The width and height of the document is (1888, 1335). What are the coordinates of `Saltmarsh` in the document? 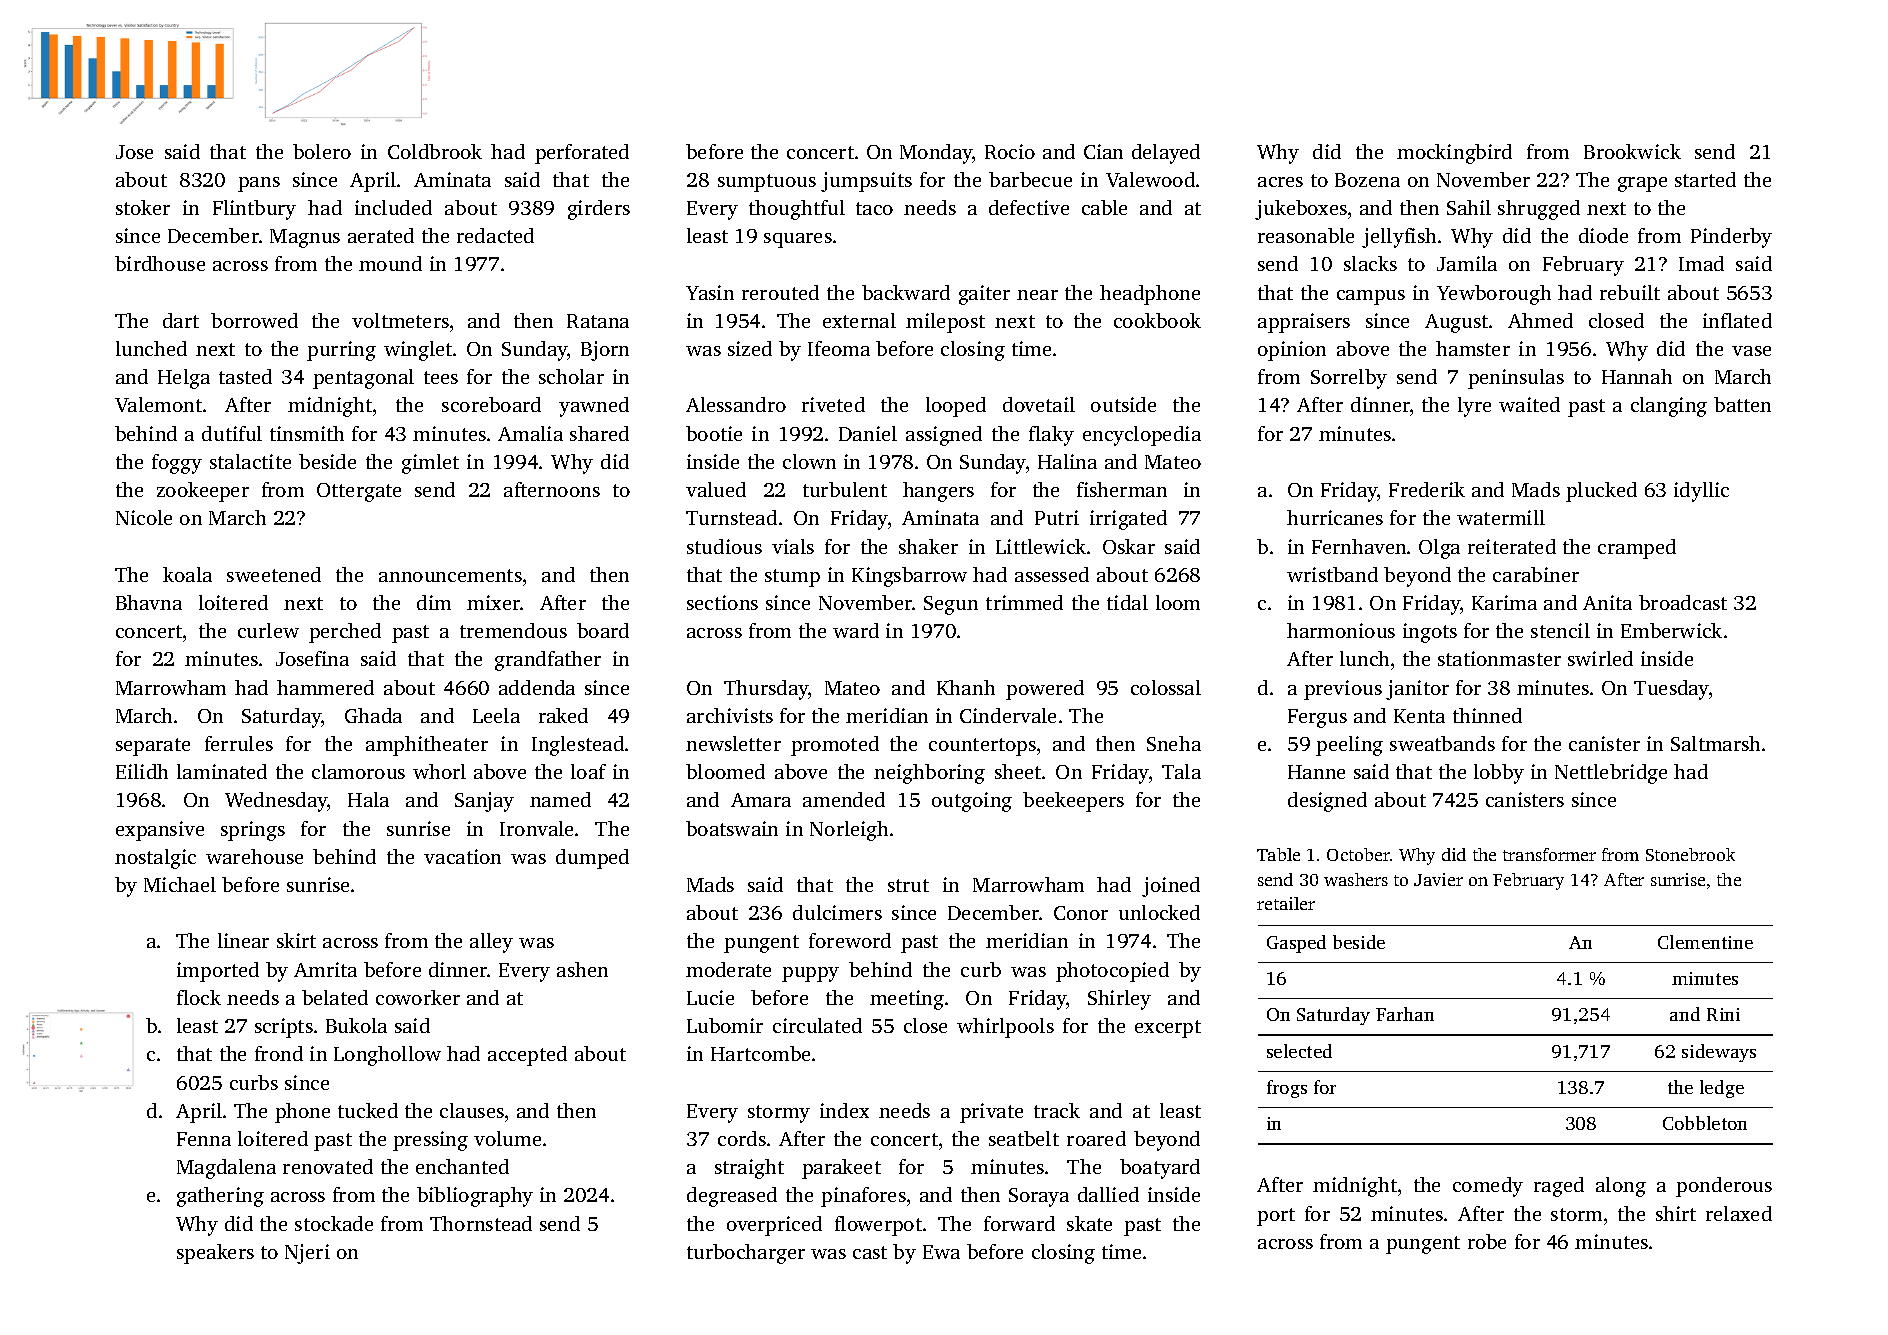 It's located at (1715, 743).
